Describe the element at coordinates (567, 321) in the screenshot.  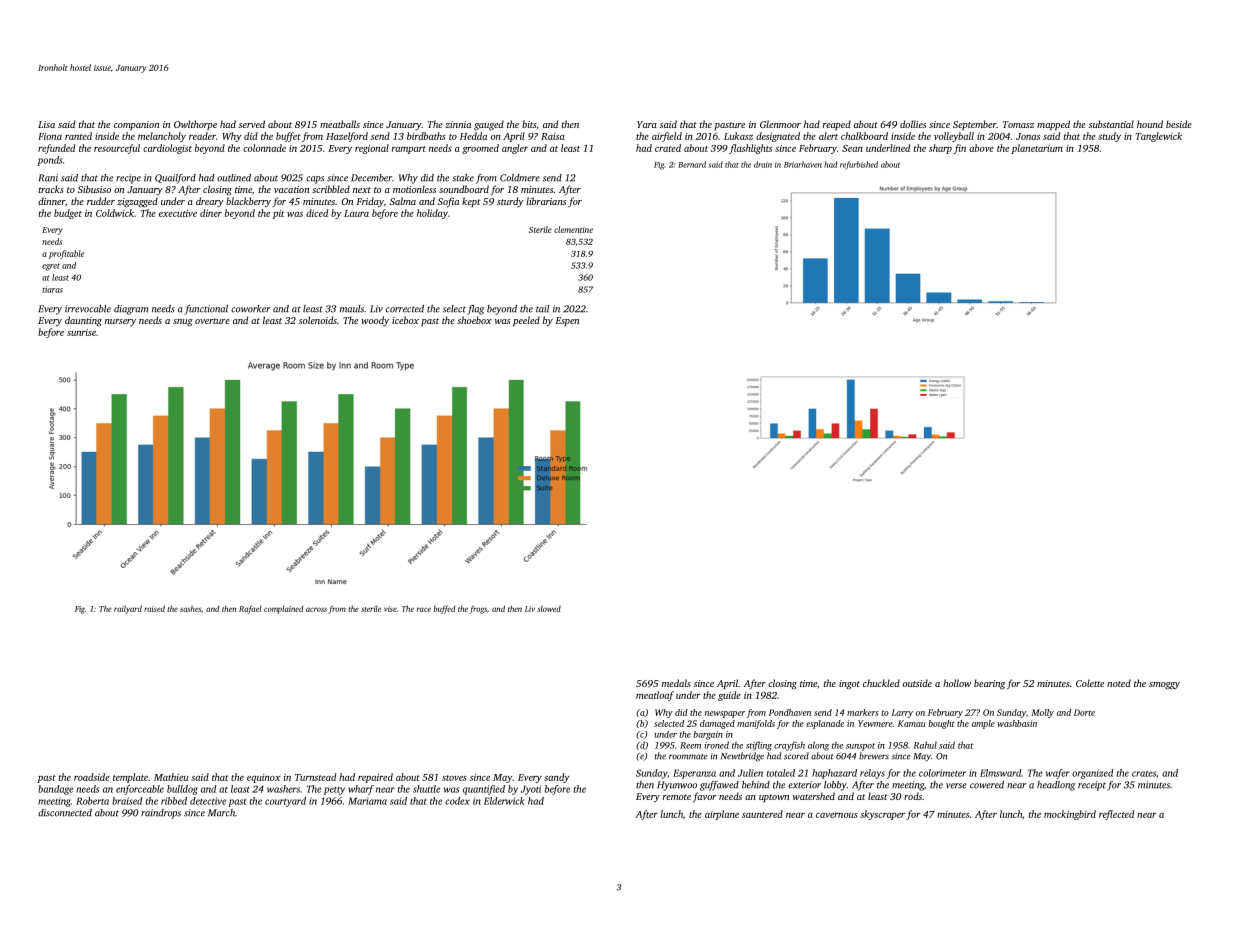
I see `Espen` at that location.
